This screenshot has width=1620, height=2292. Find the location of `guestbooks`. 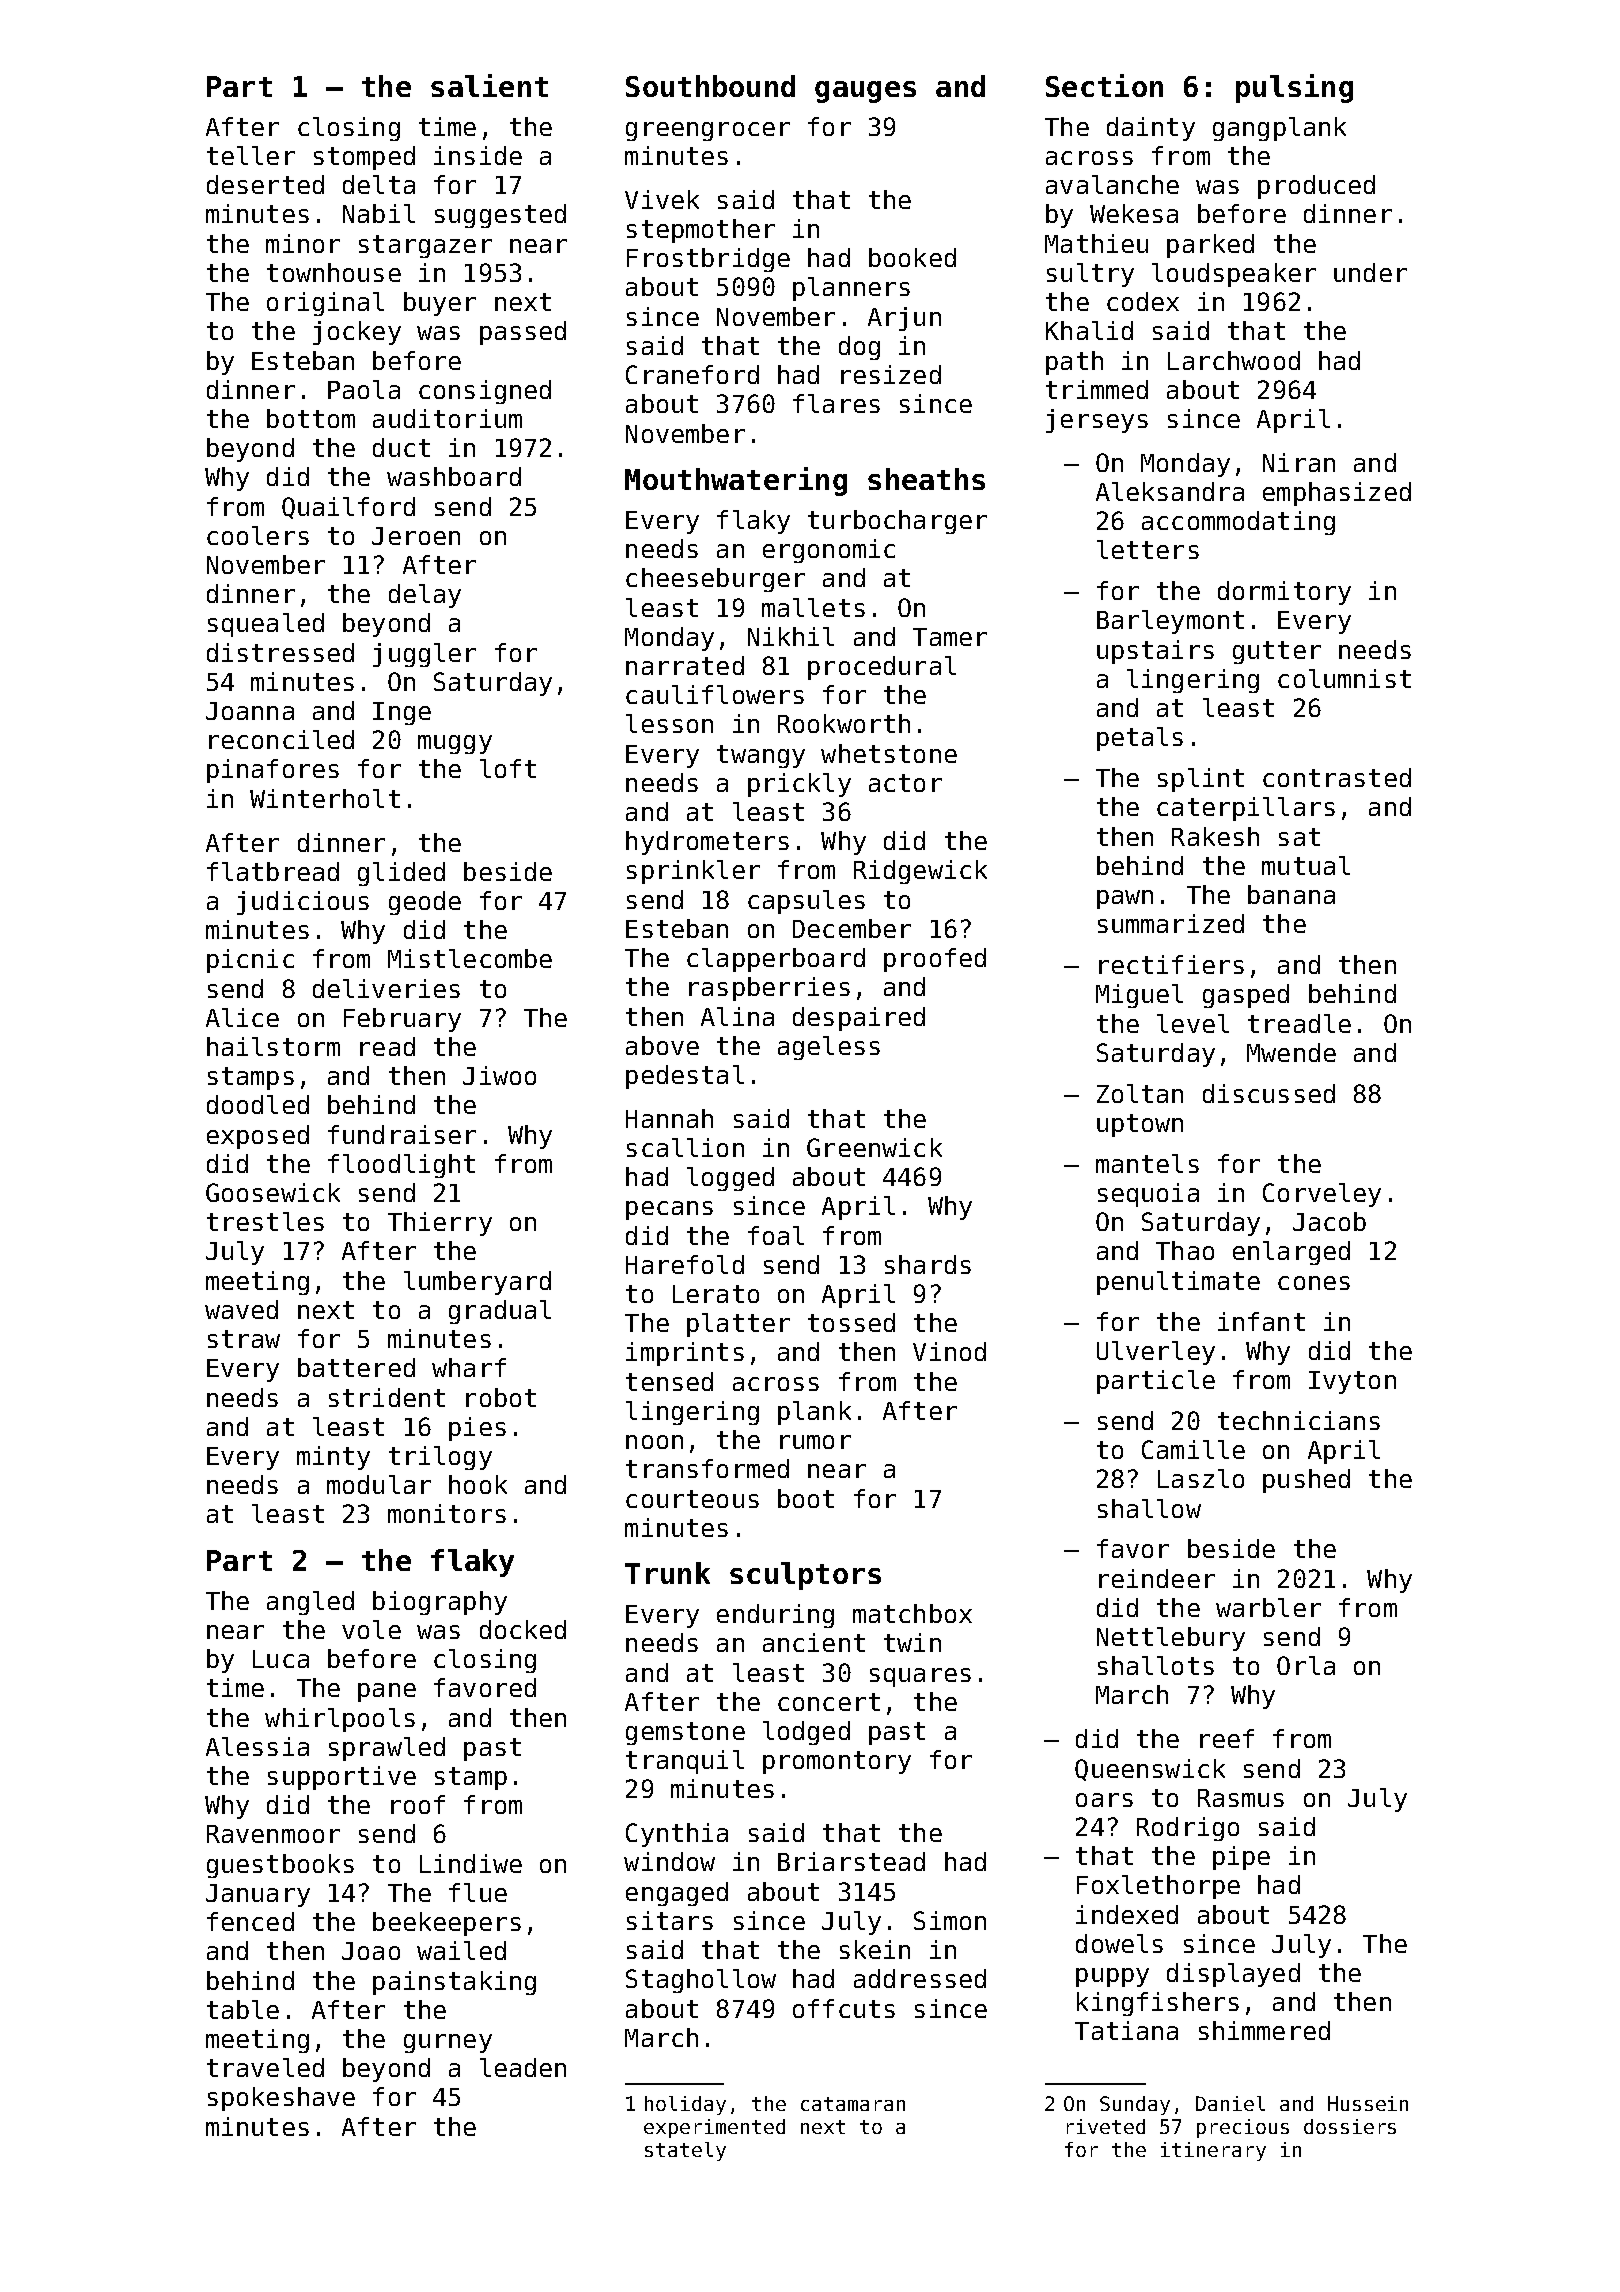

guestbooks is located at coordinates (280, 1866).
